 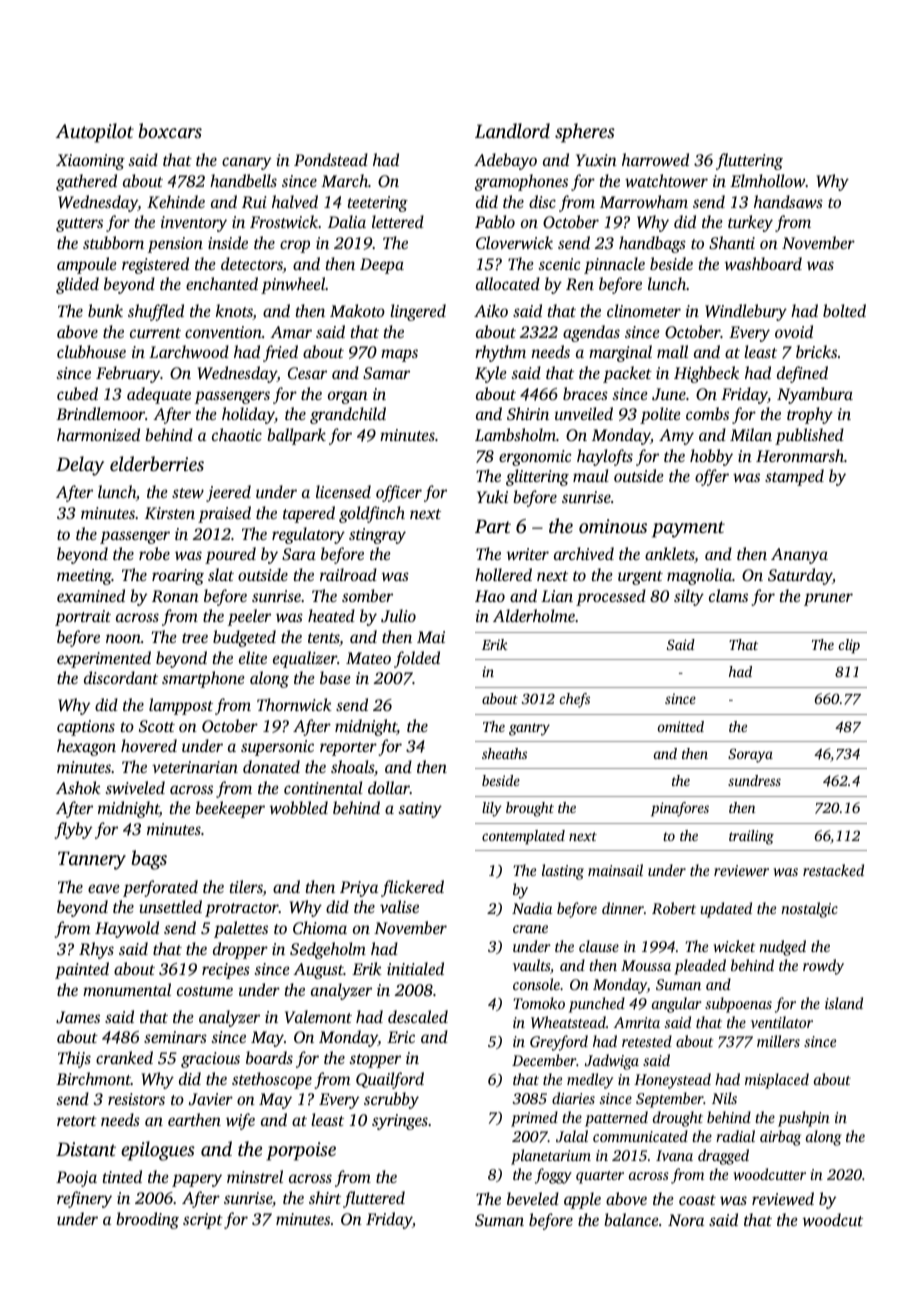 What do you see at coordinates (222, 283) in the screenshot?
I see `enchanted` at bounding box center [222, 283].
